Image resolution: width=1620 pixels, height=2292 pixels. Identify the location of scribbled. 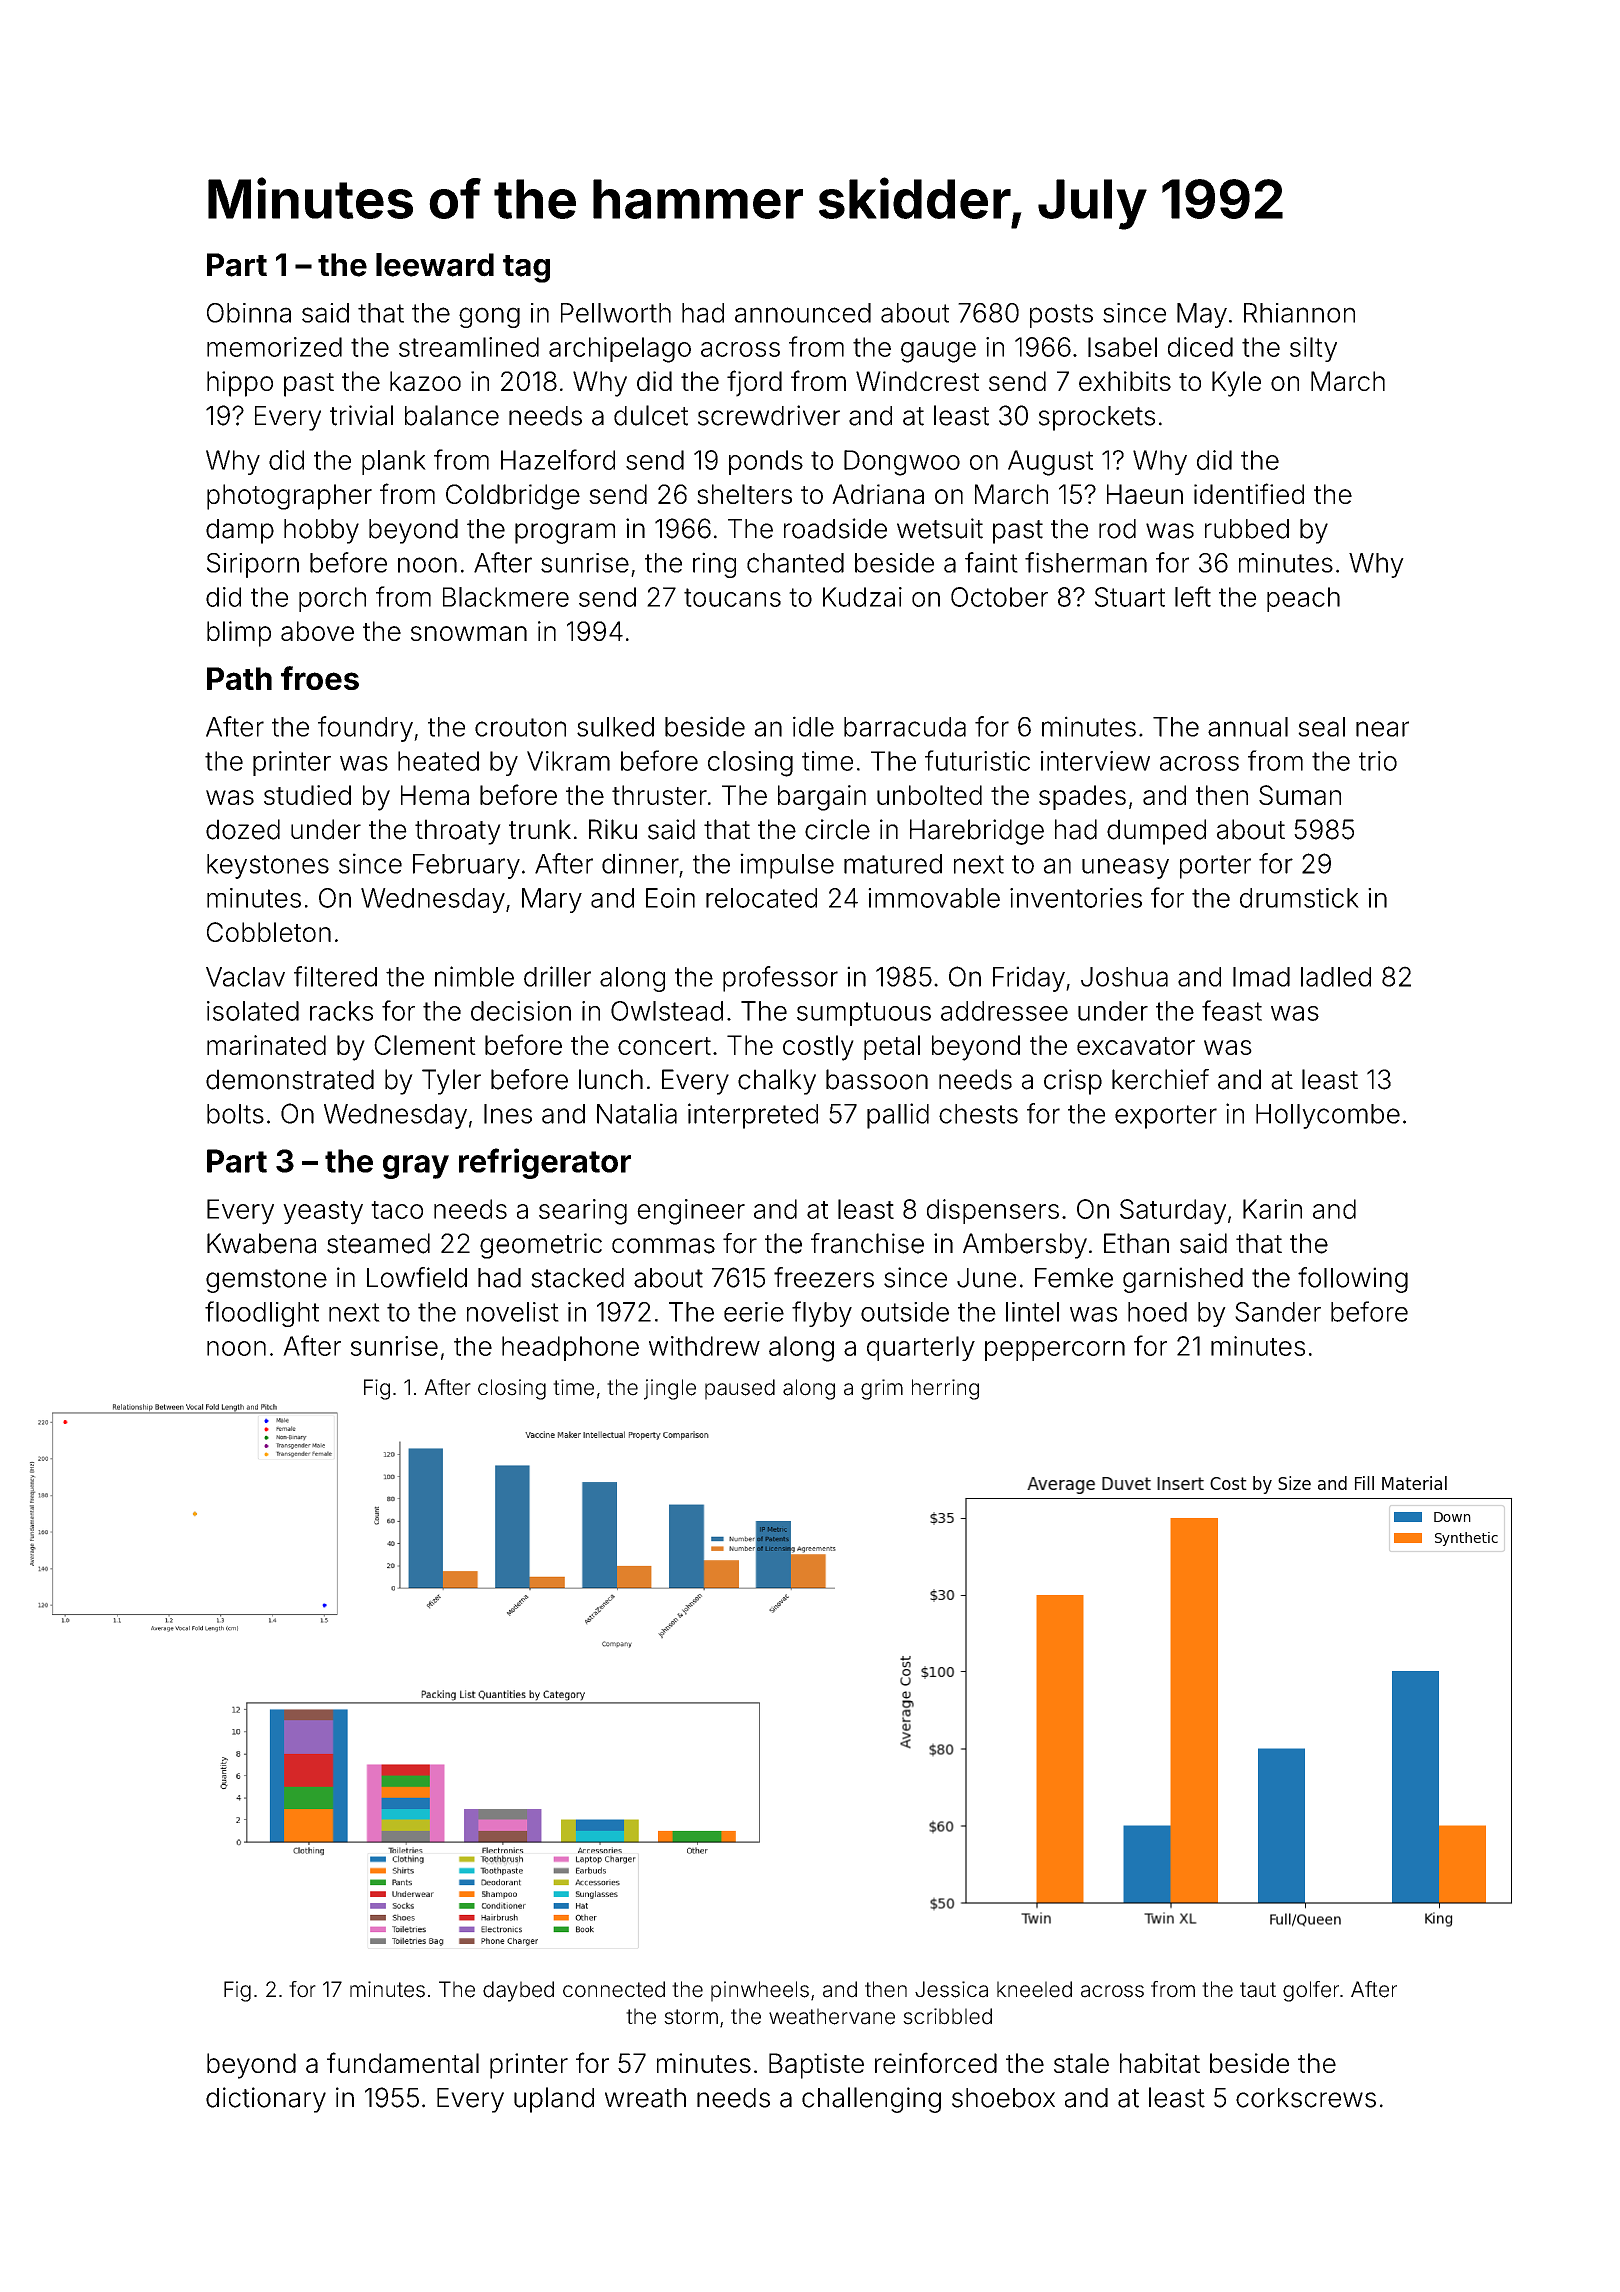
(947, 2016).
